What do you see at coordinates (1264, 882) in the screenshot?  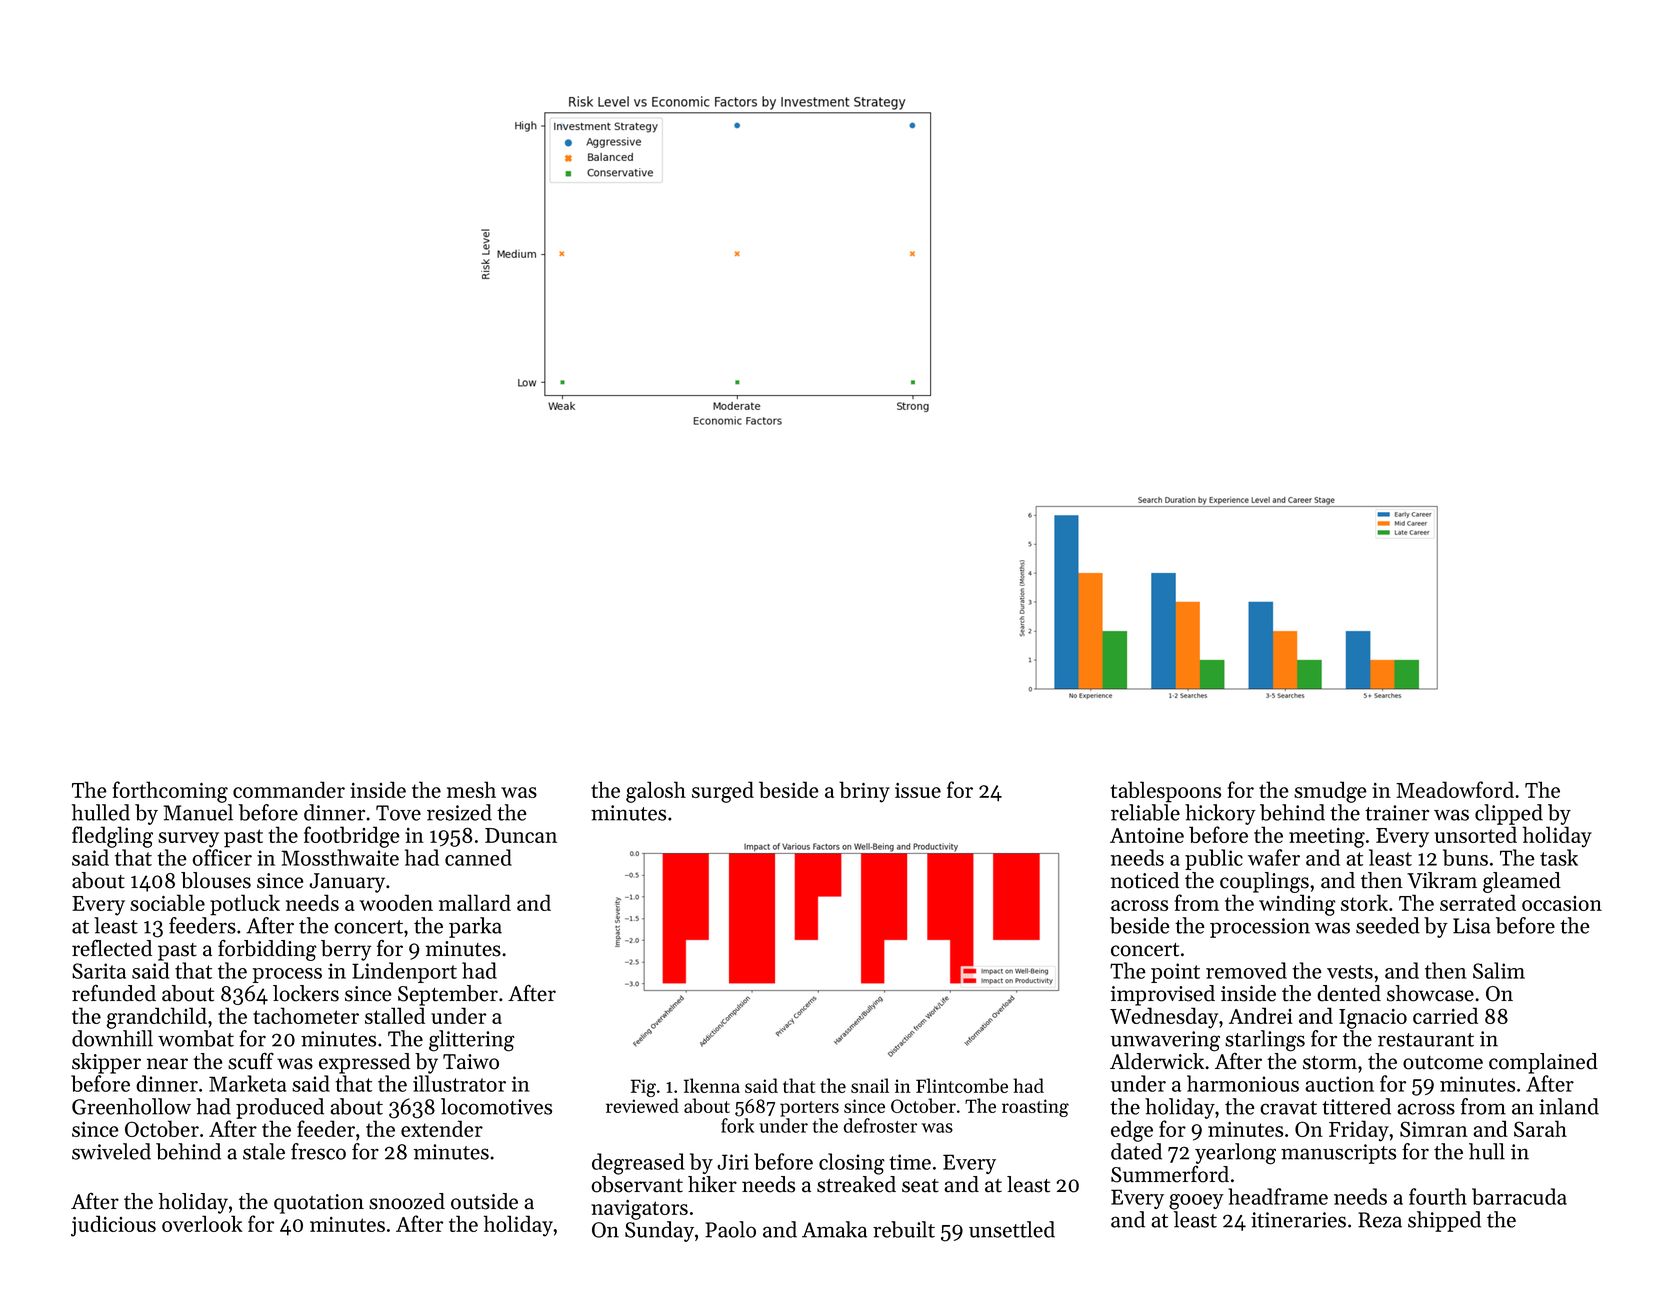 I see `couplings` at bounding box center [1264, 882].
